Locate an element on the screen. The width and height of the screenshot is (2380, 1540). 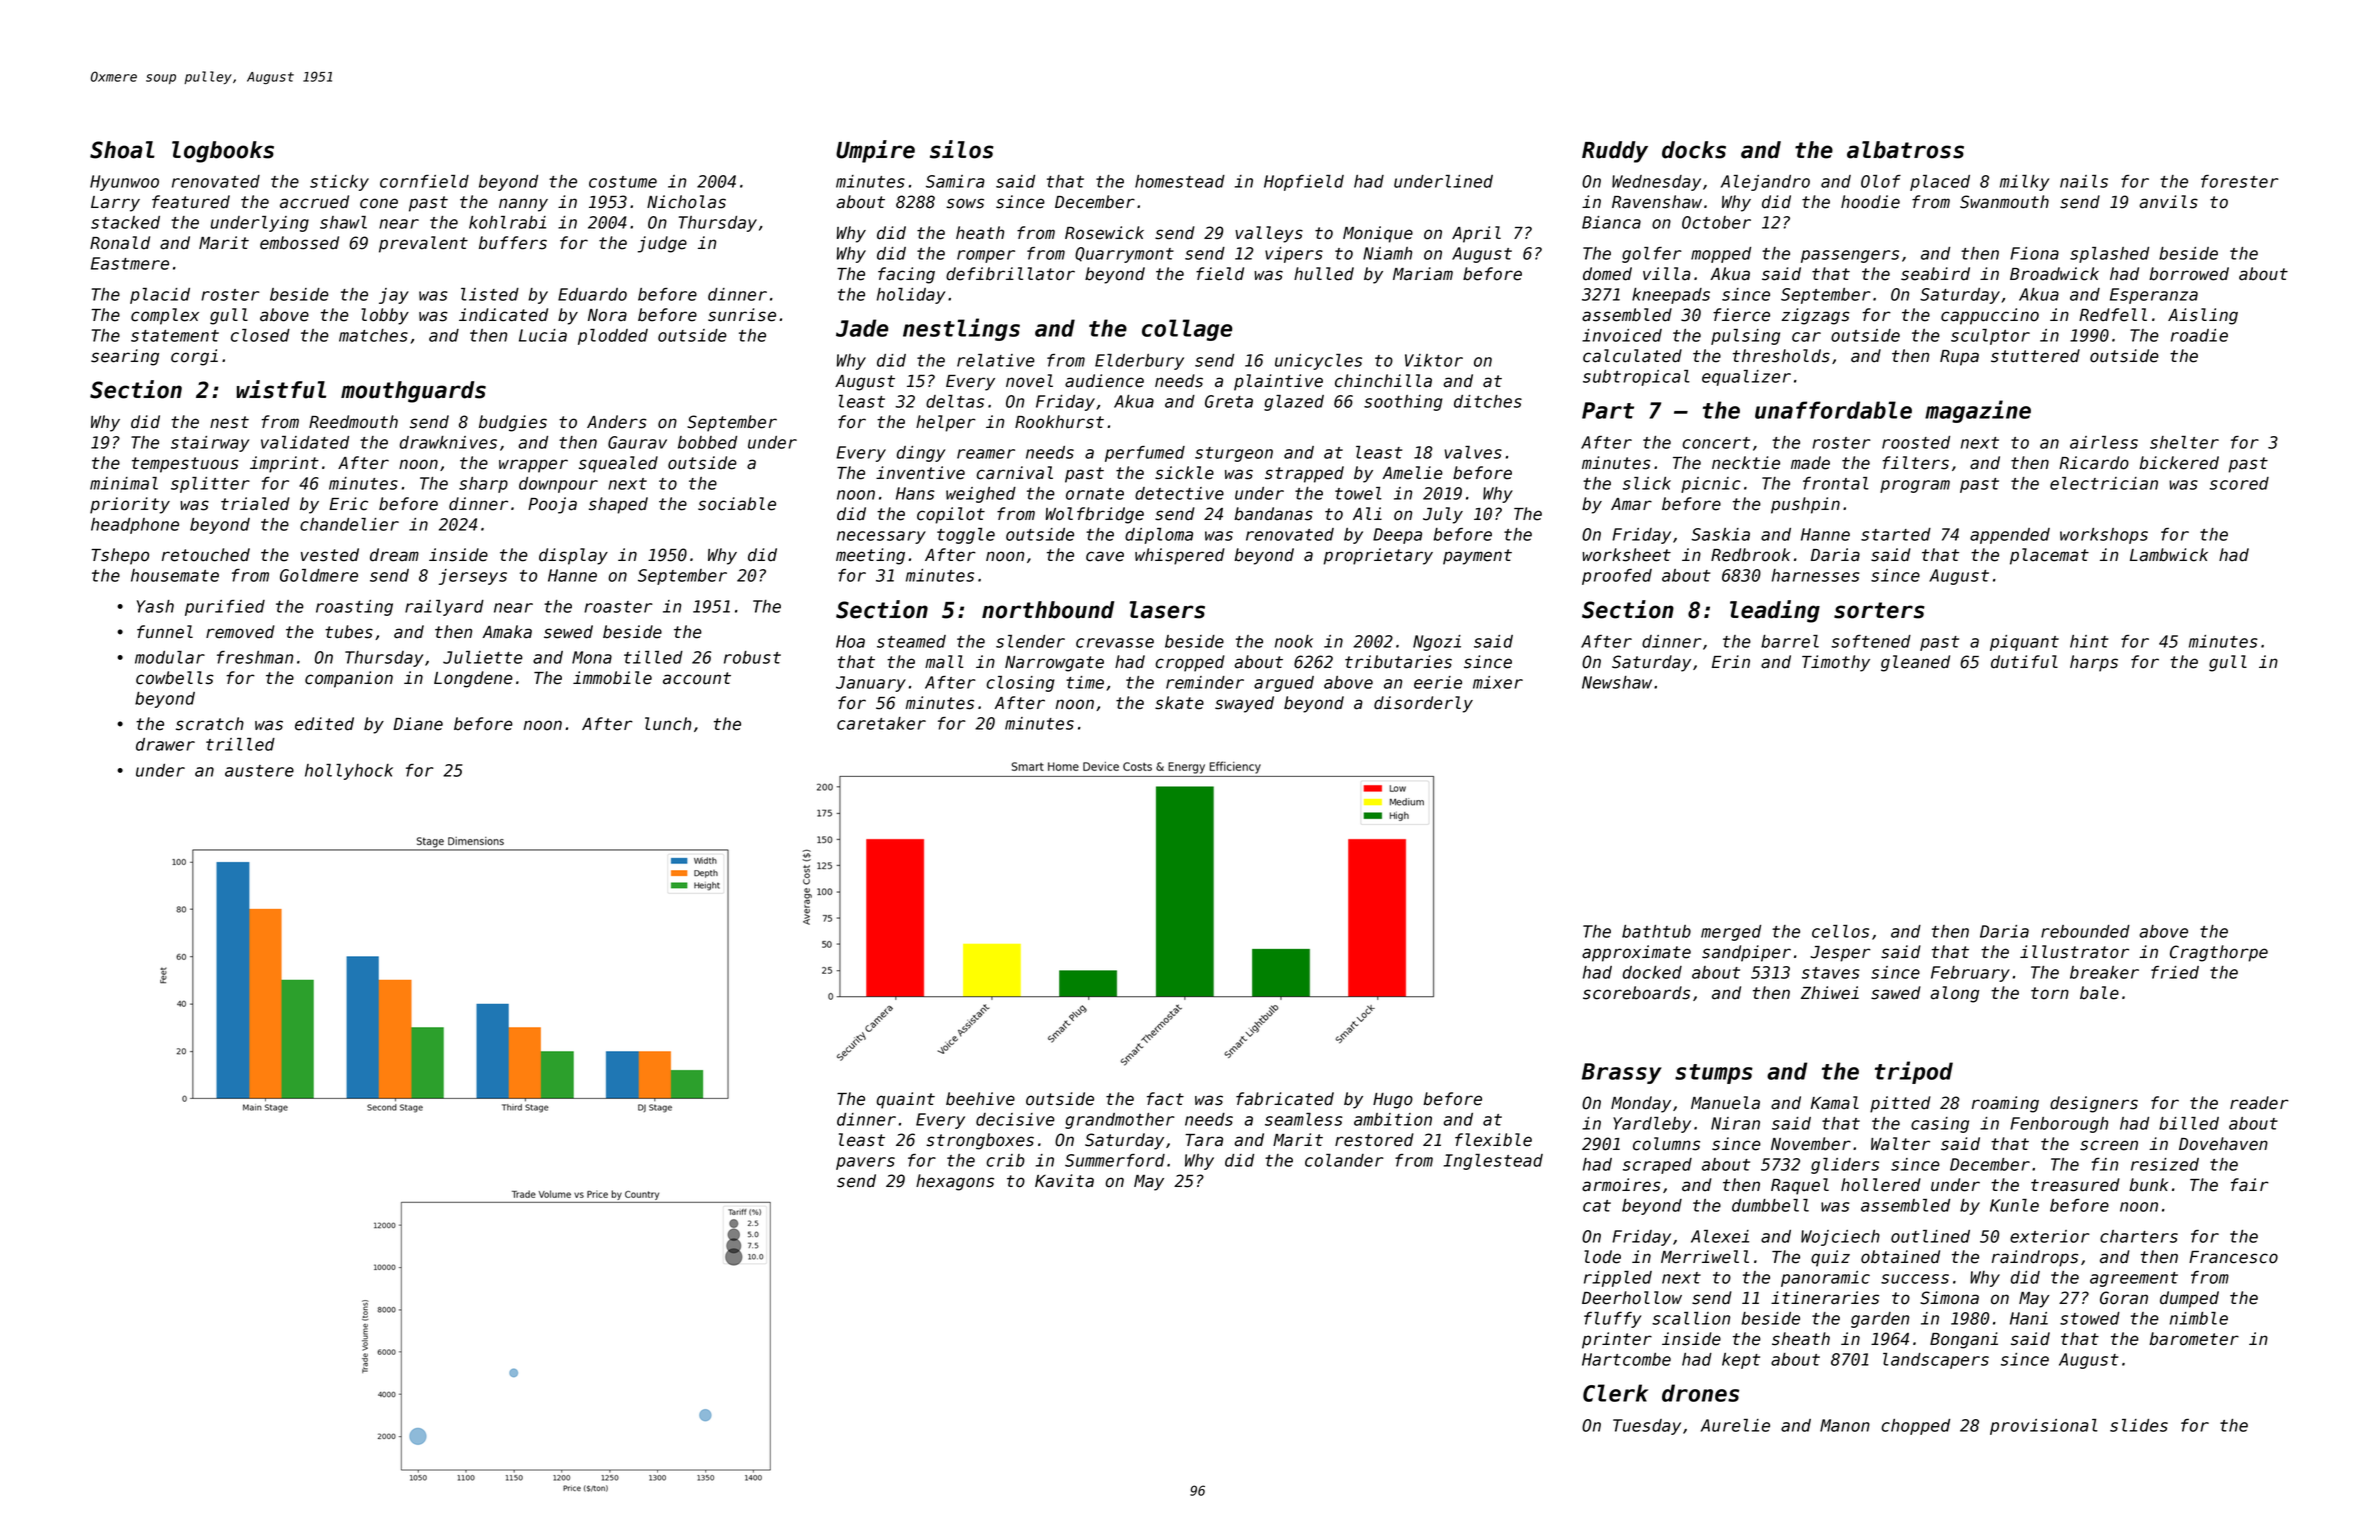
inventive is located at coordinates (920, 473).
